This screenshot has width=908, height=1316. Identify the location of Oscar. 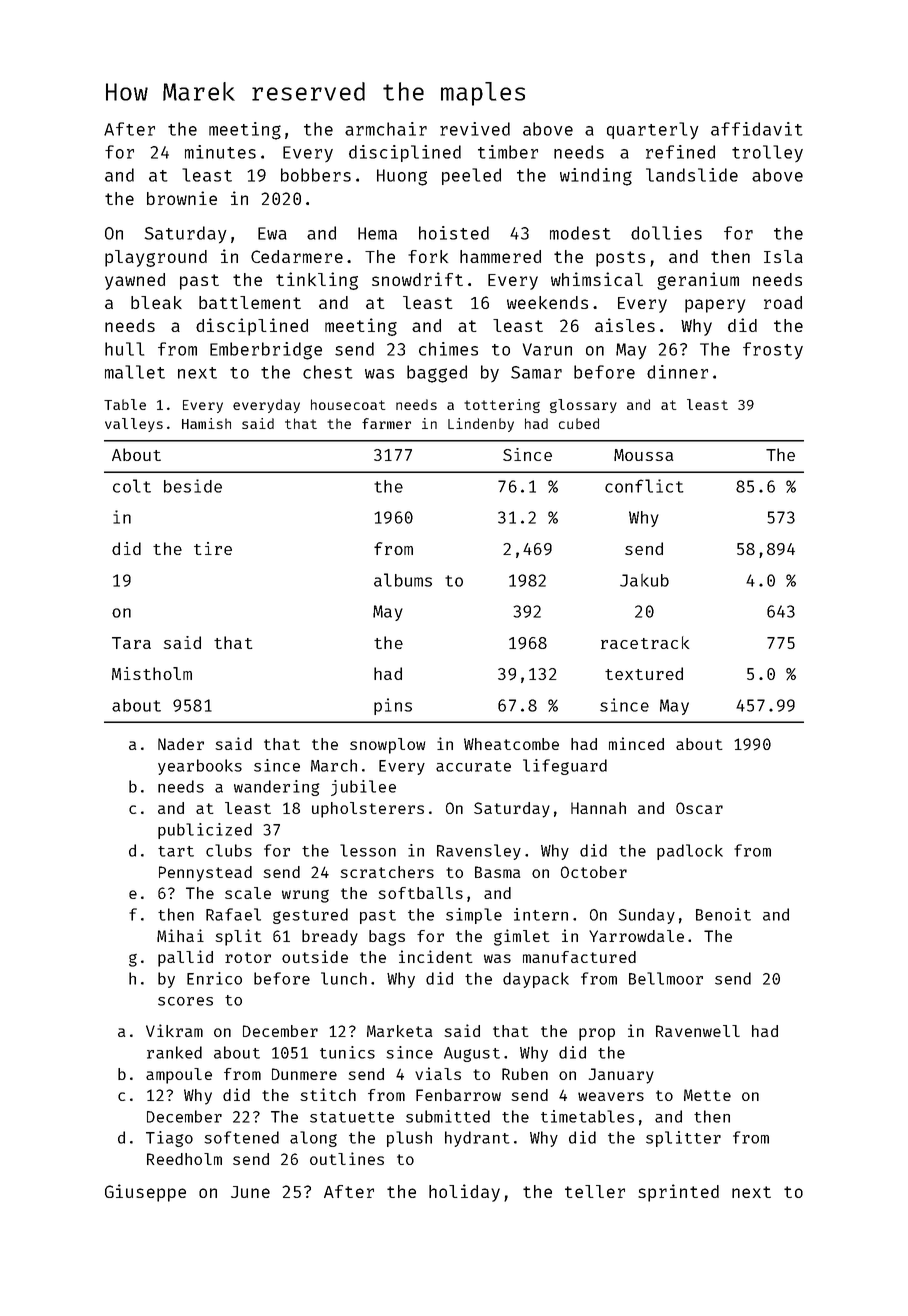
(699, 808).
